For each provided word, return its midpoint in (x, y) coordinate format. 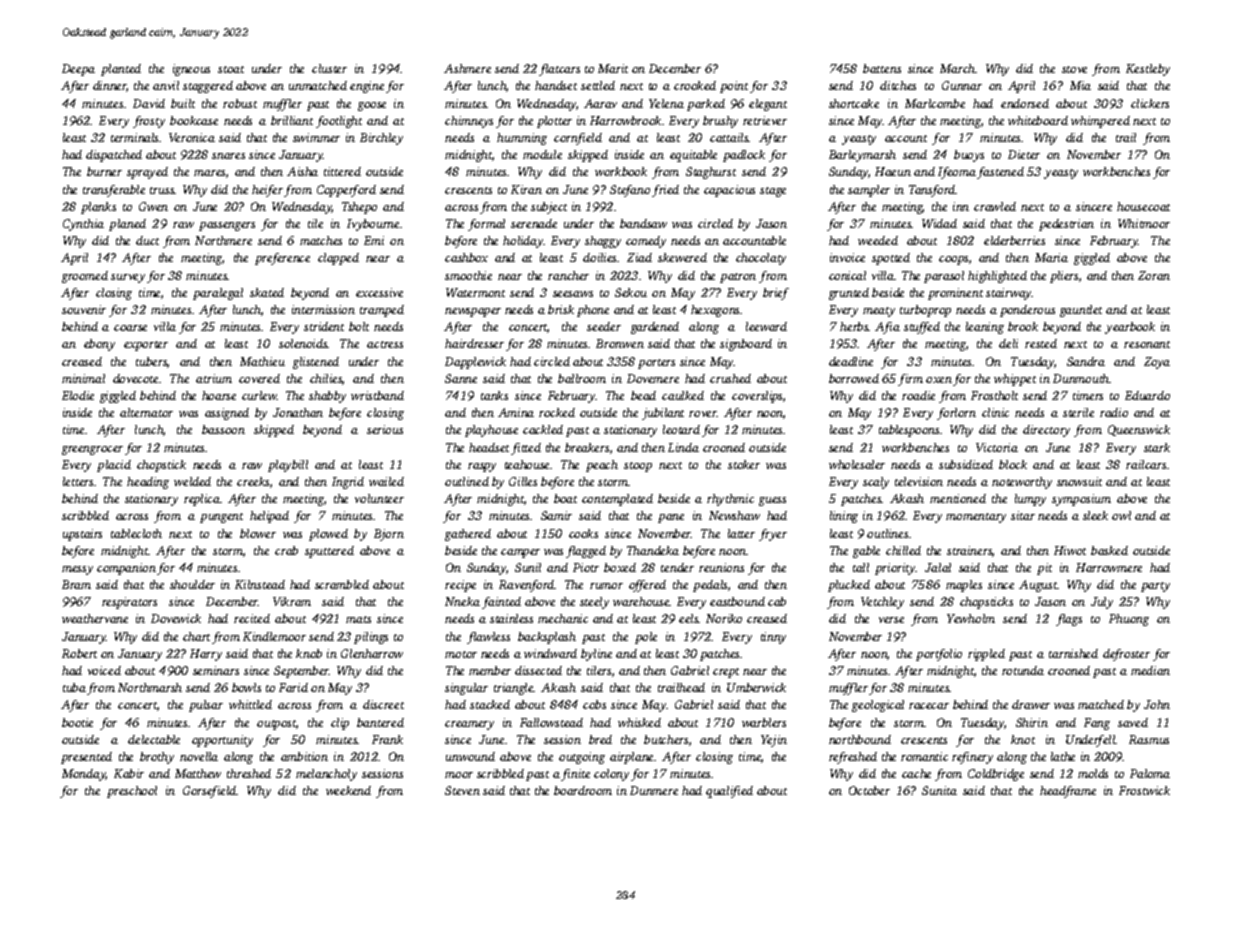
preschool (132, 792)
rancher (568, 275)
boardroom (583, 790)
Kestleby (1148, 70)
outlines (887, 533)
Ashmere (467, 68)
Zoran (1154, 275)
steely (594, 603)
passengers (227, 226)
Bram (76, 584)
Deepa (78, 70)
